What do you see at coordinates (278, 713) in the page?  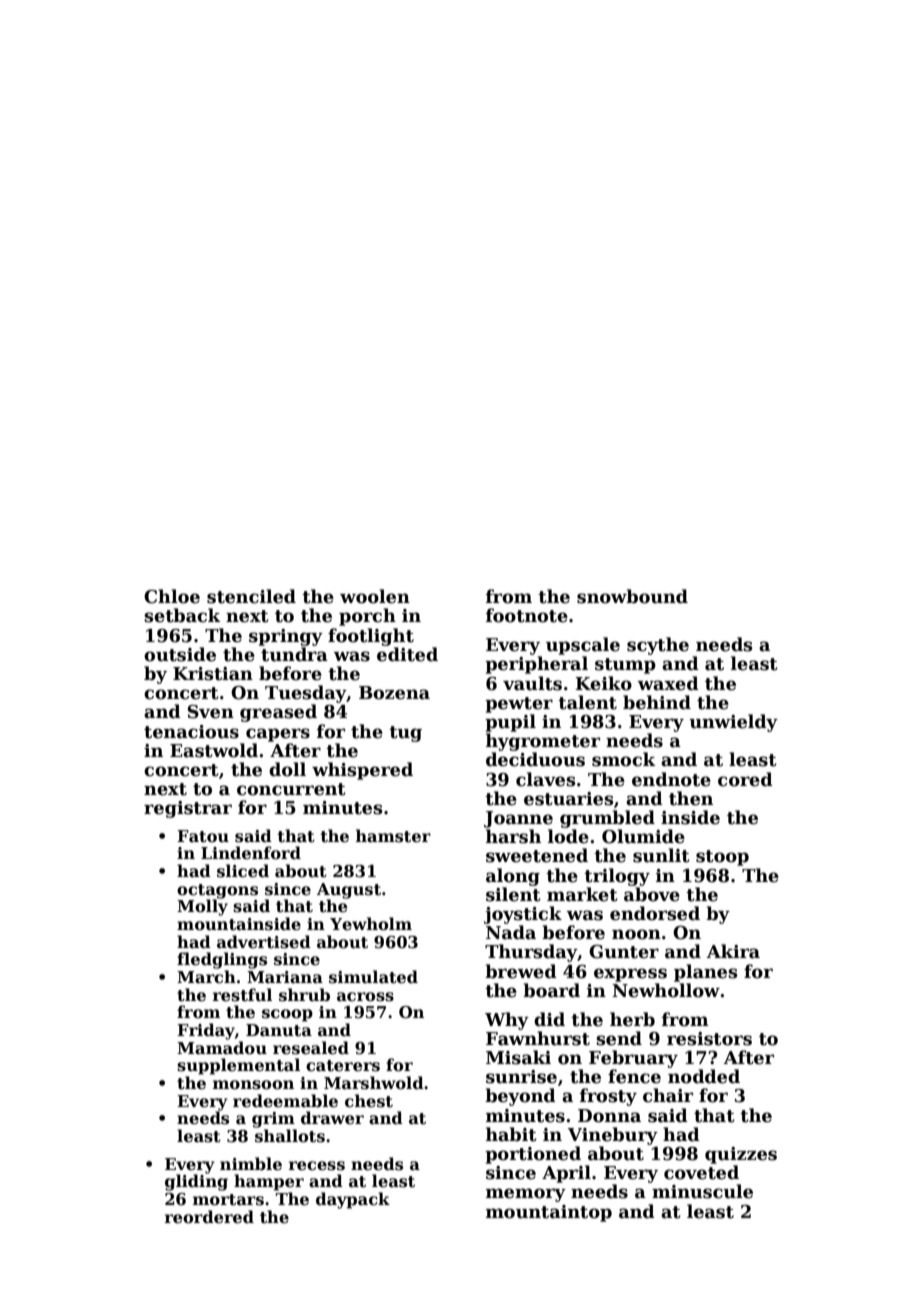 I see `greased` at bounding box center [278, 713].
